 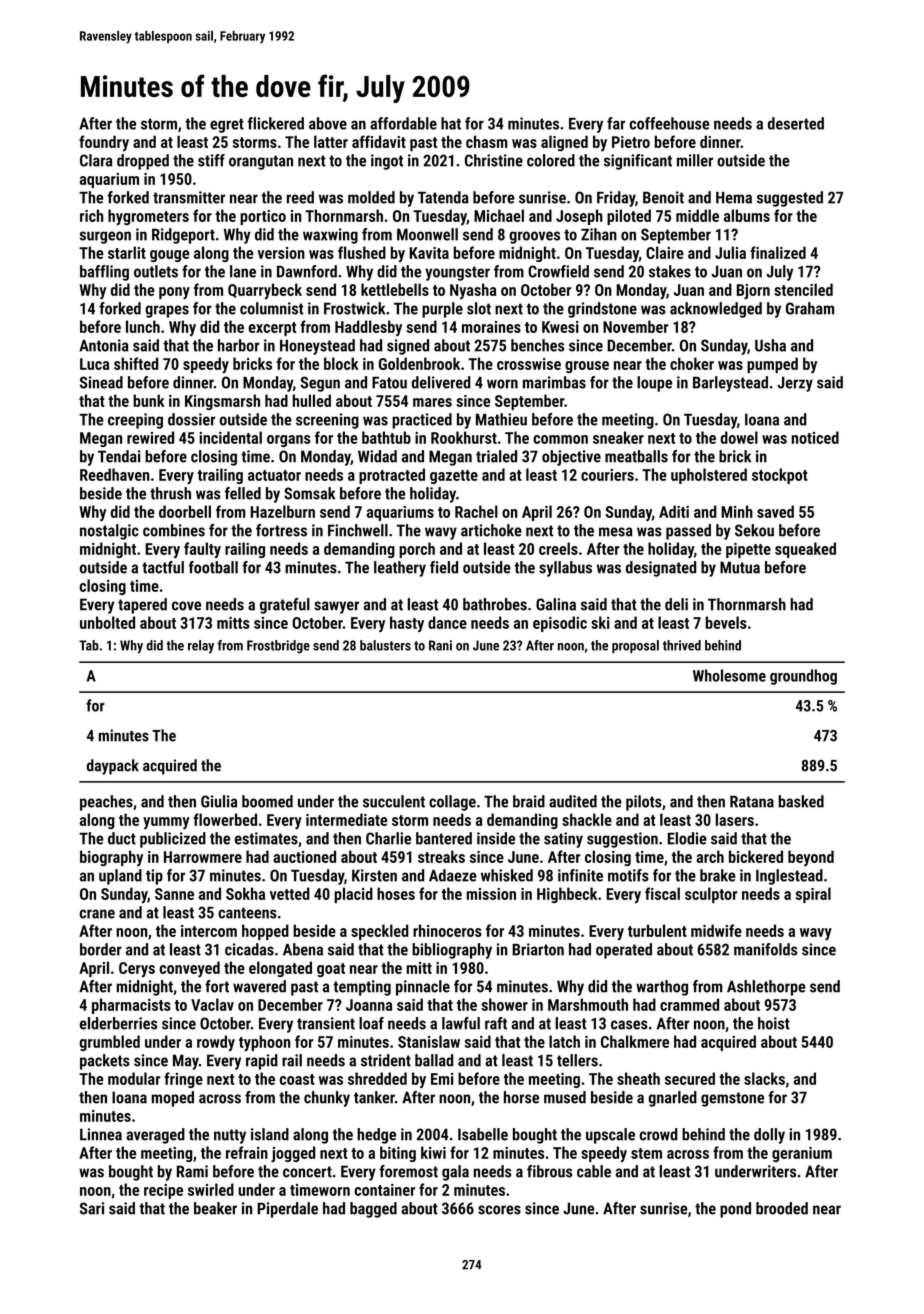 I want to click on vetted, so click(x=290, y=893).
